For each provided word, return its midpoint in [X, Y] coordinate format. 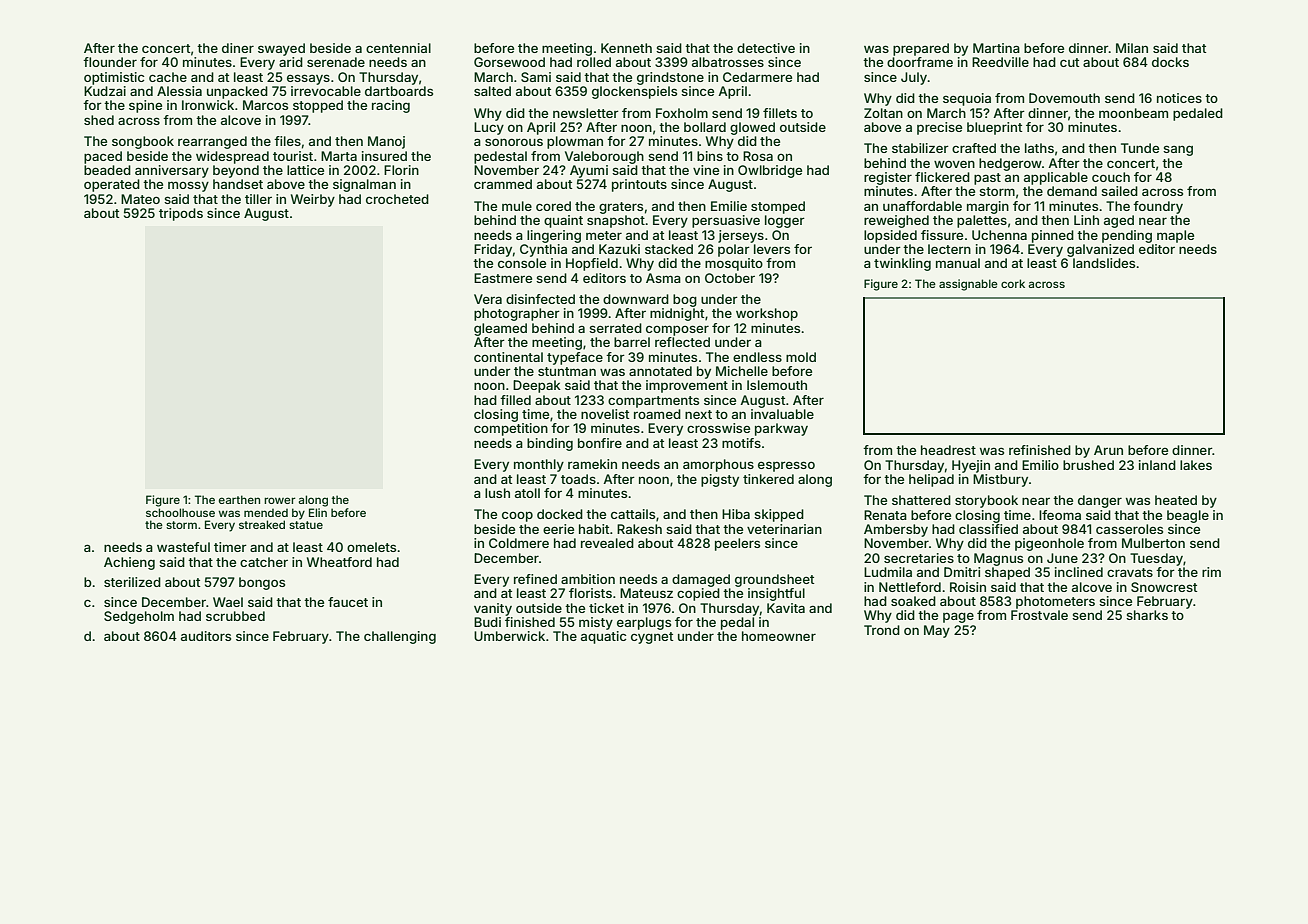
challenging [400, 637]
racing [391, 106]
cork [1013, 283]
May [937, 631]
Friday [493, 250]
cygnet [652, 638]
